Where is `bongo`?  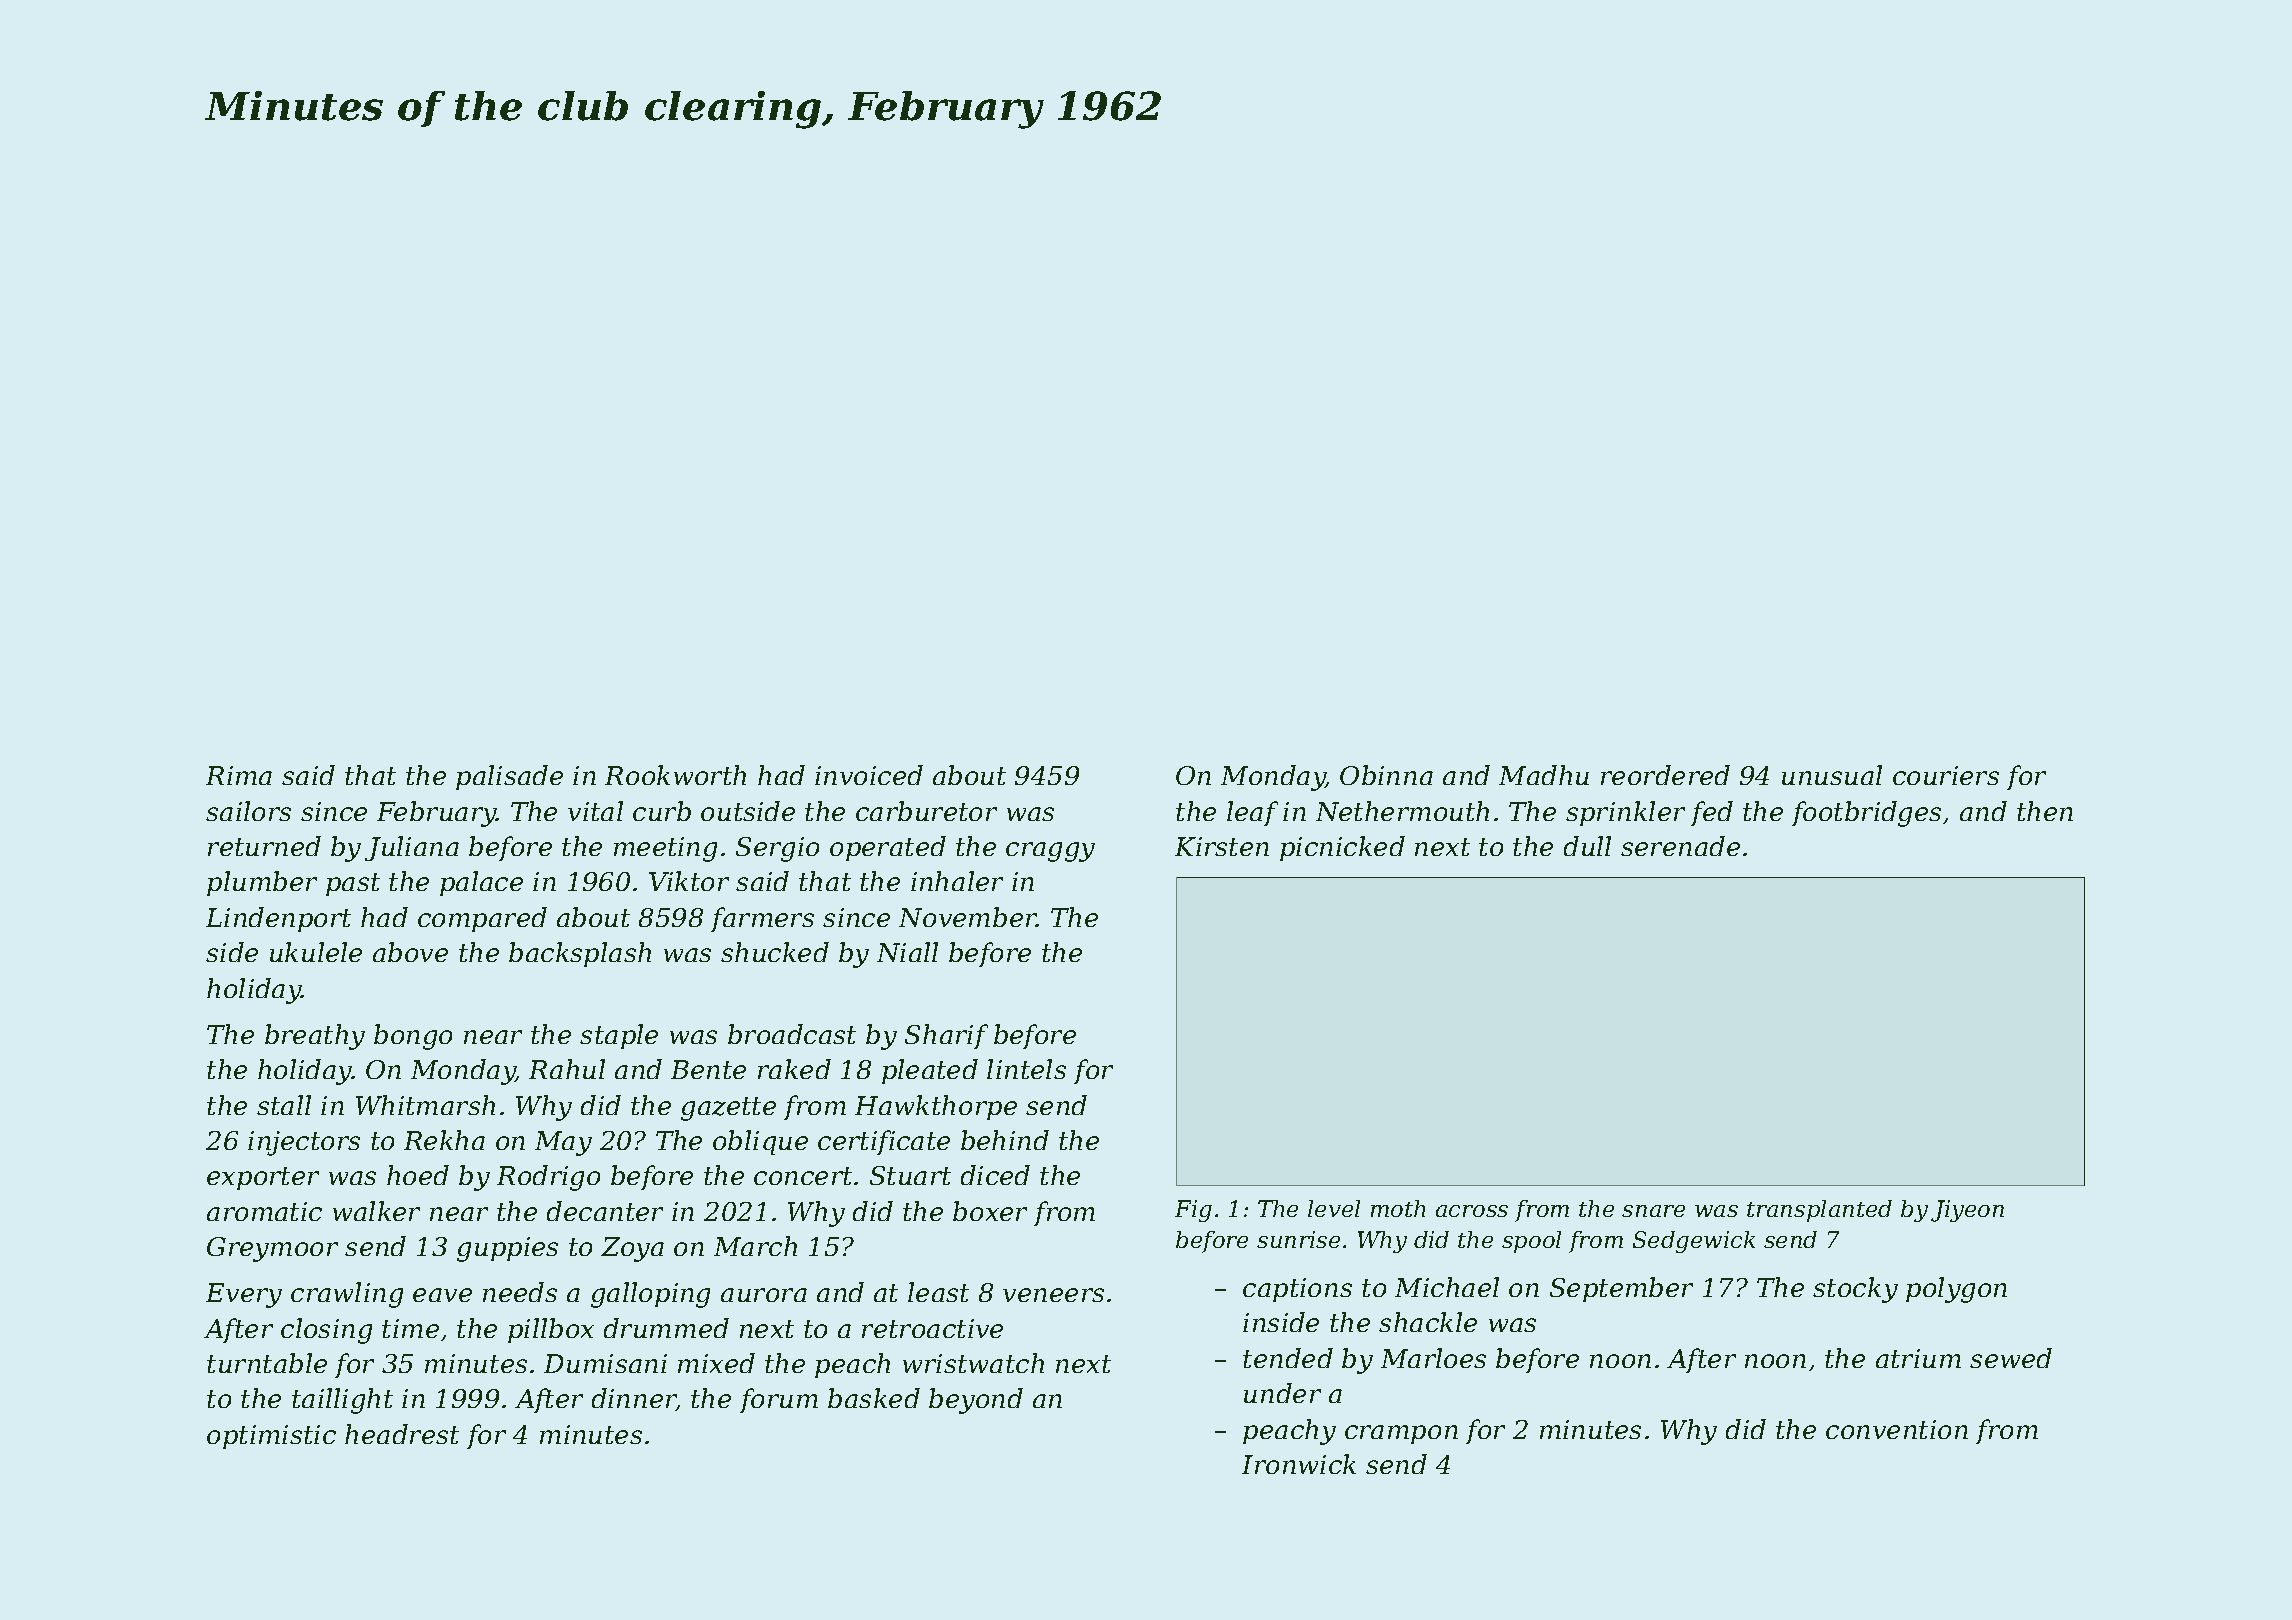 bongo is located at coordinates (413, 1037).
